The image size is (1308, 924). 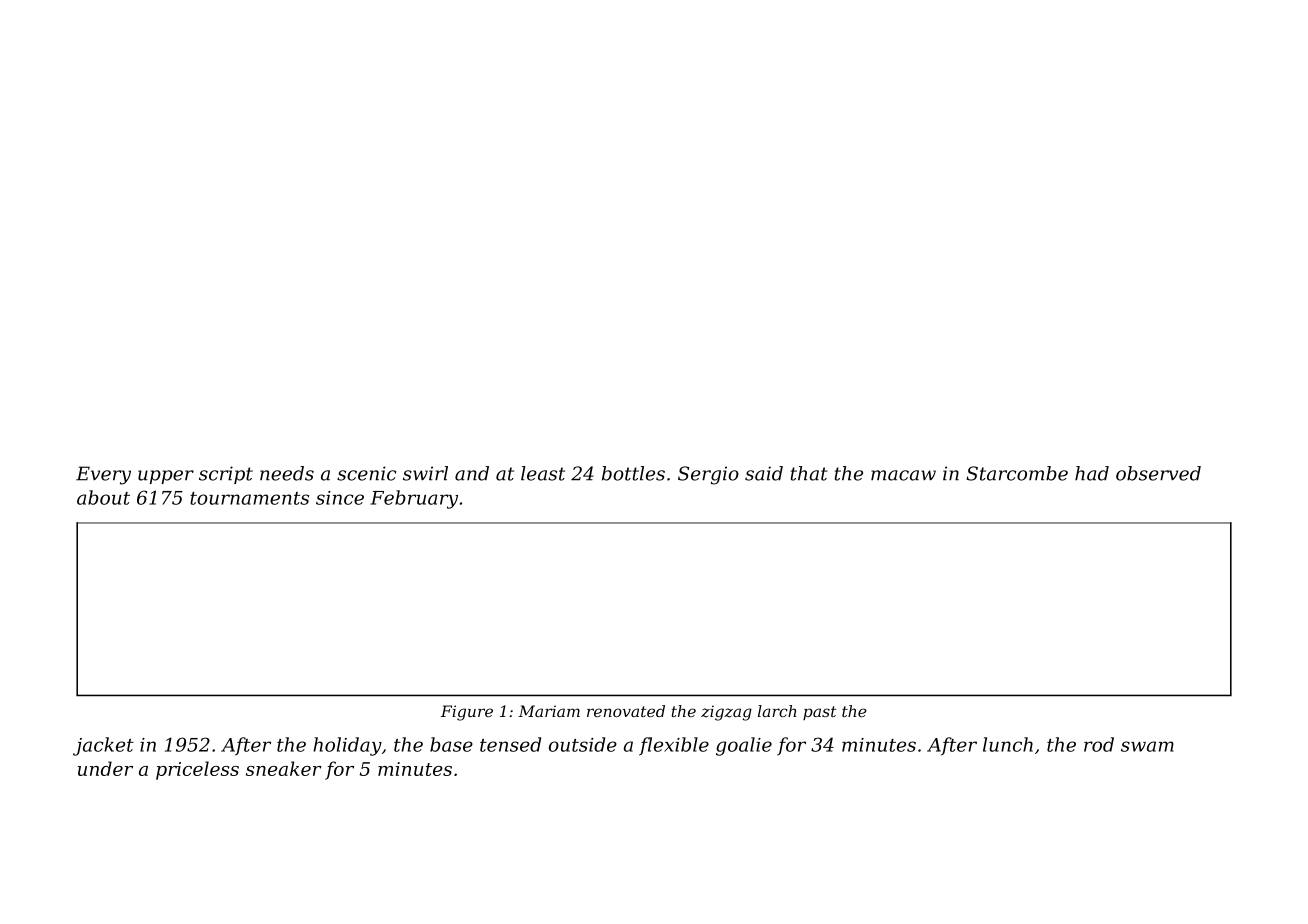 What do you see at coordinates (283, 768) in the screenshot?
I see `sneaker` at bounding box center [283, 768].
